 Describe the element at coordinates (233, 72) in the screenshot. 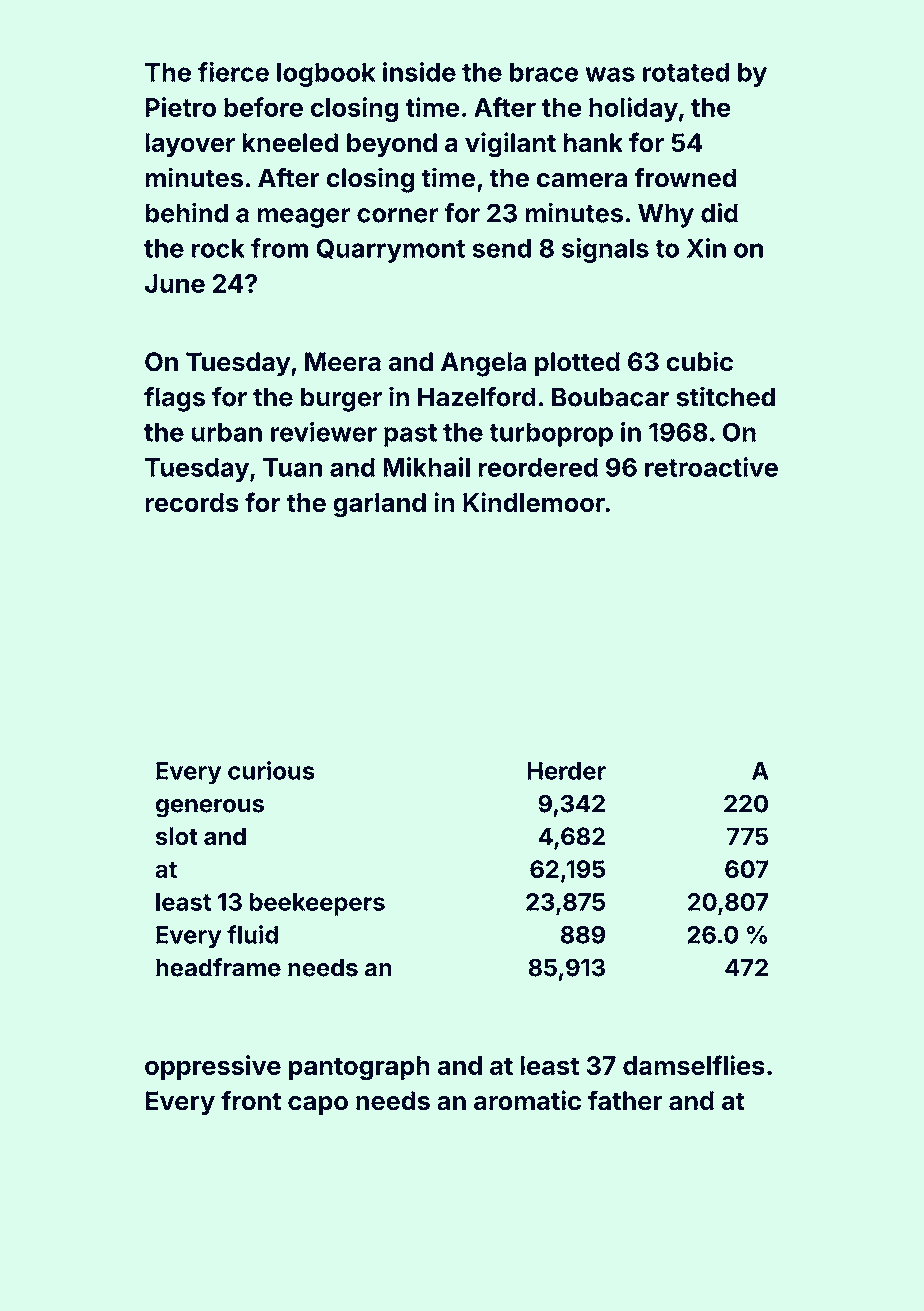

I see `fierce` at that location.
